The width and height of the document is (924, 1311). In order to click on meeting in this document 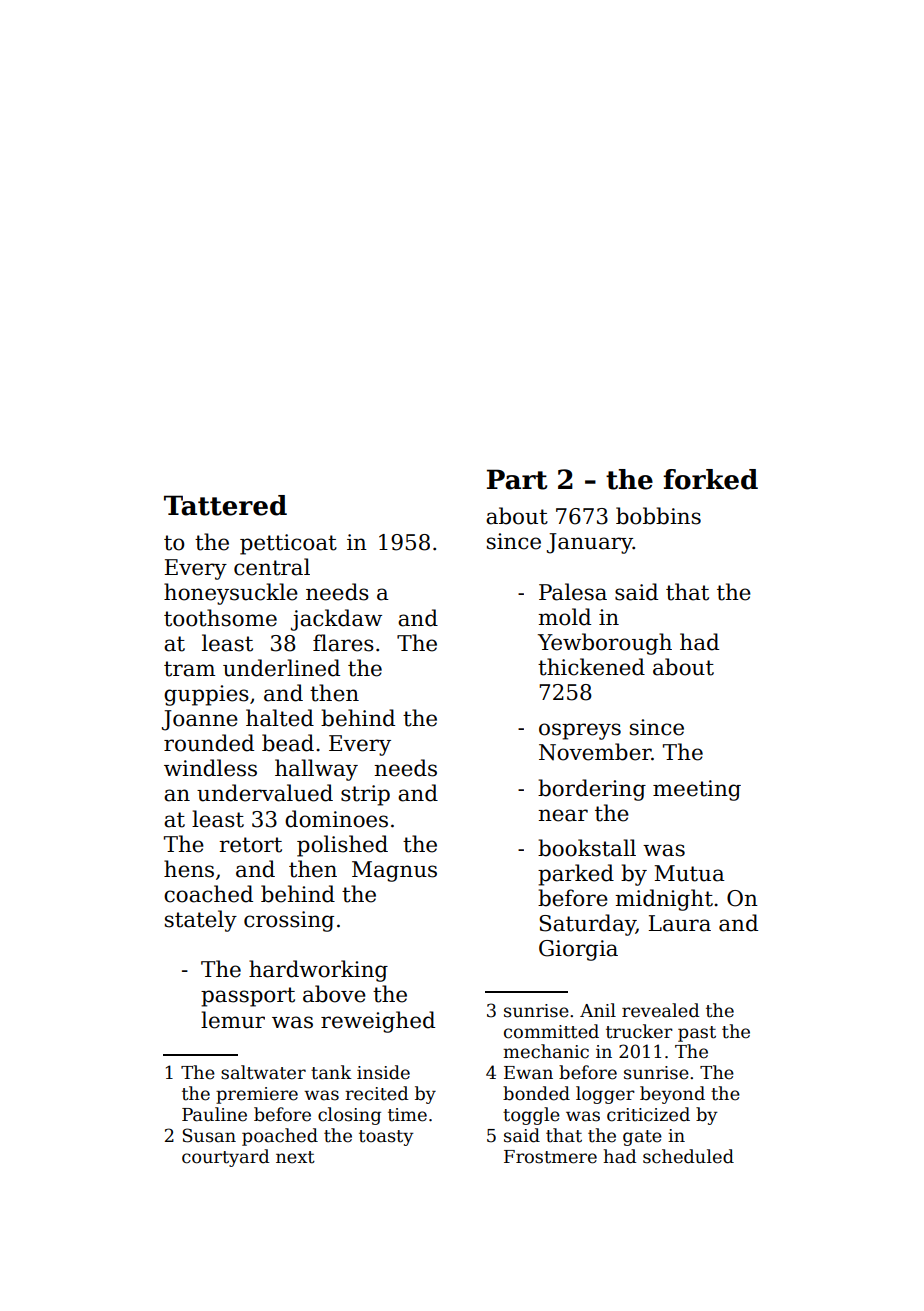, I will do `click(697, 790)`.
